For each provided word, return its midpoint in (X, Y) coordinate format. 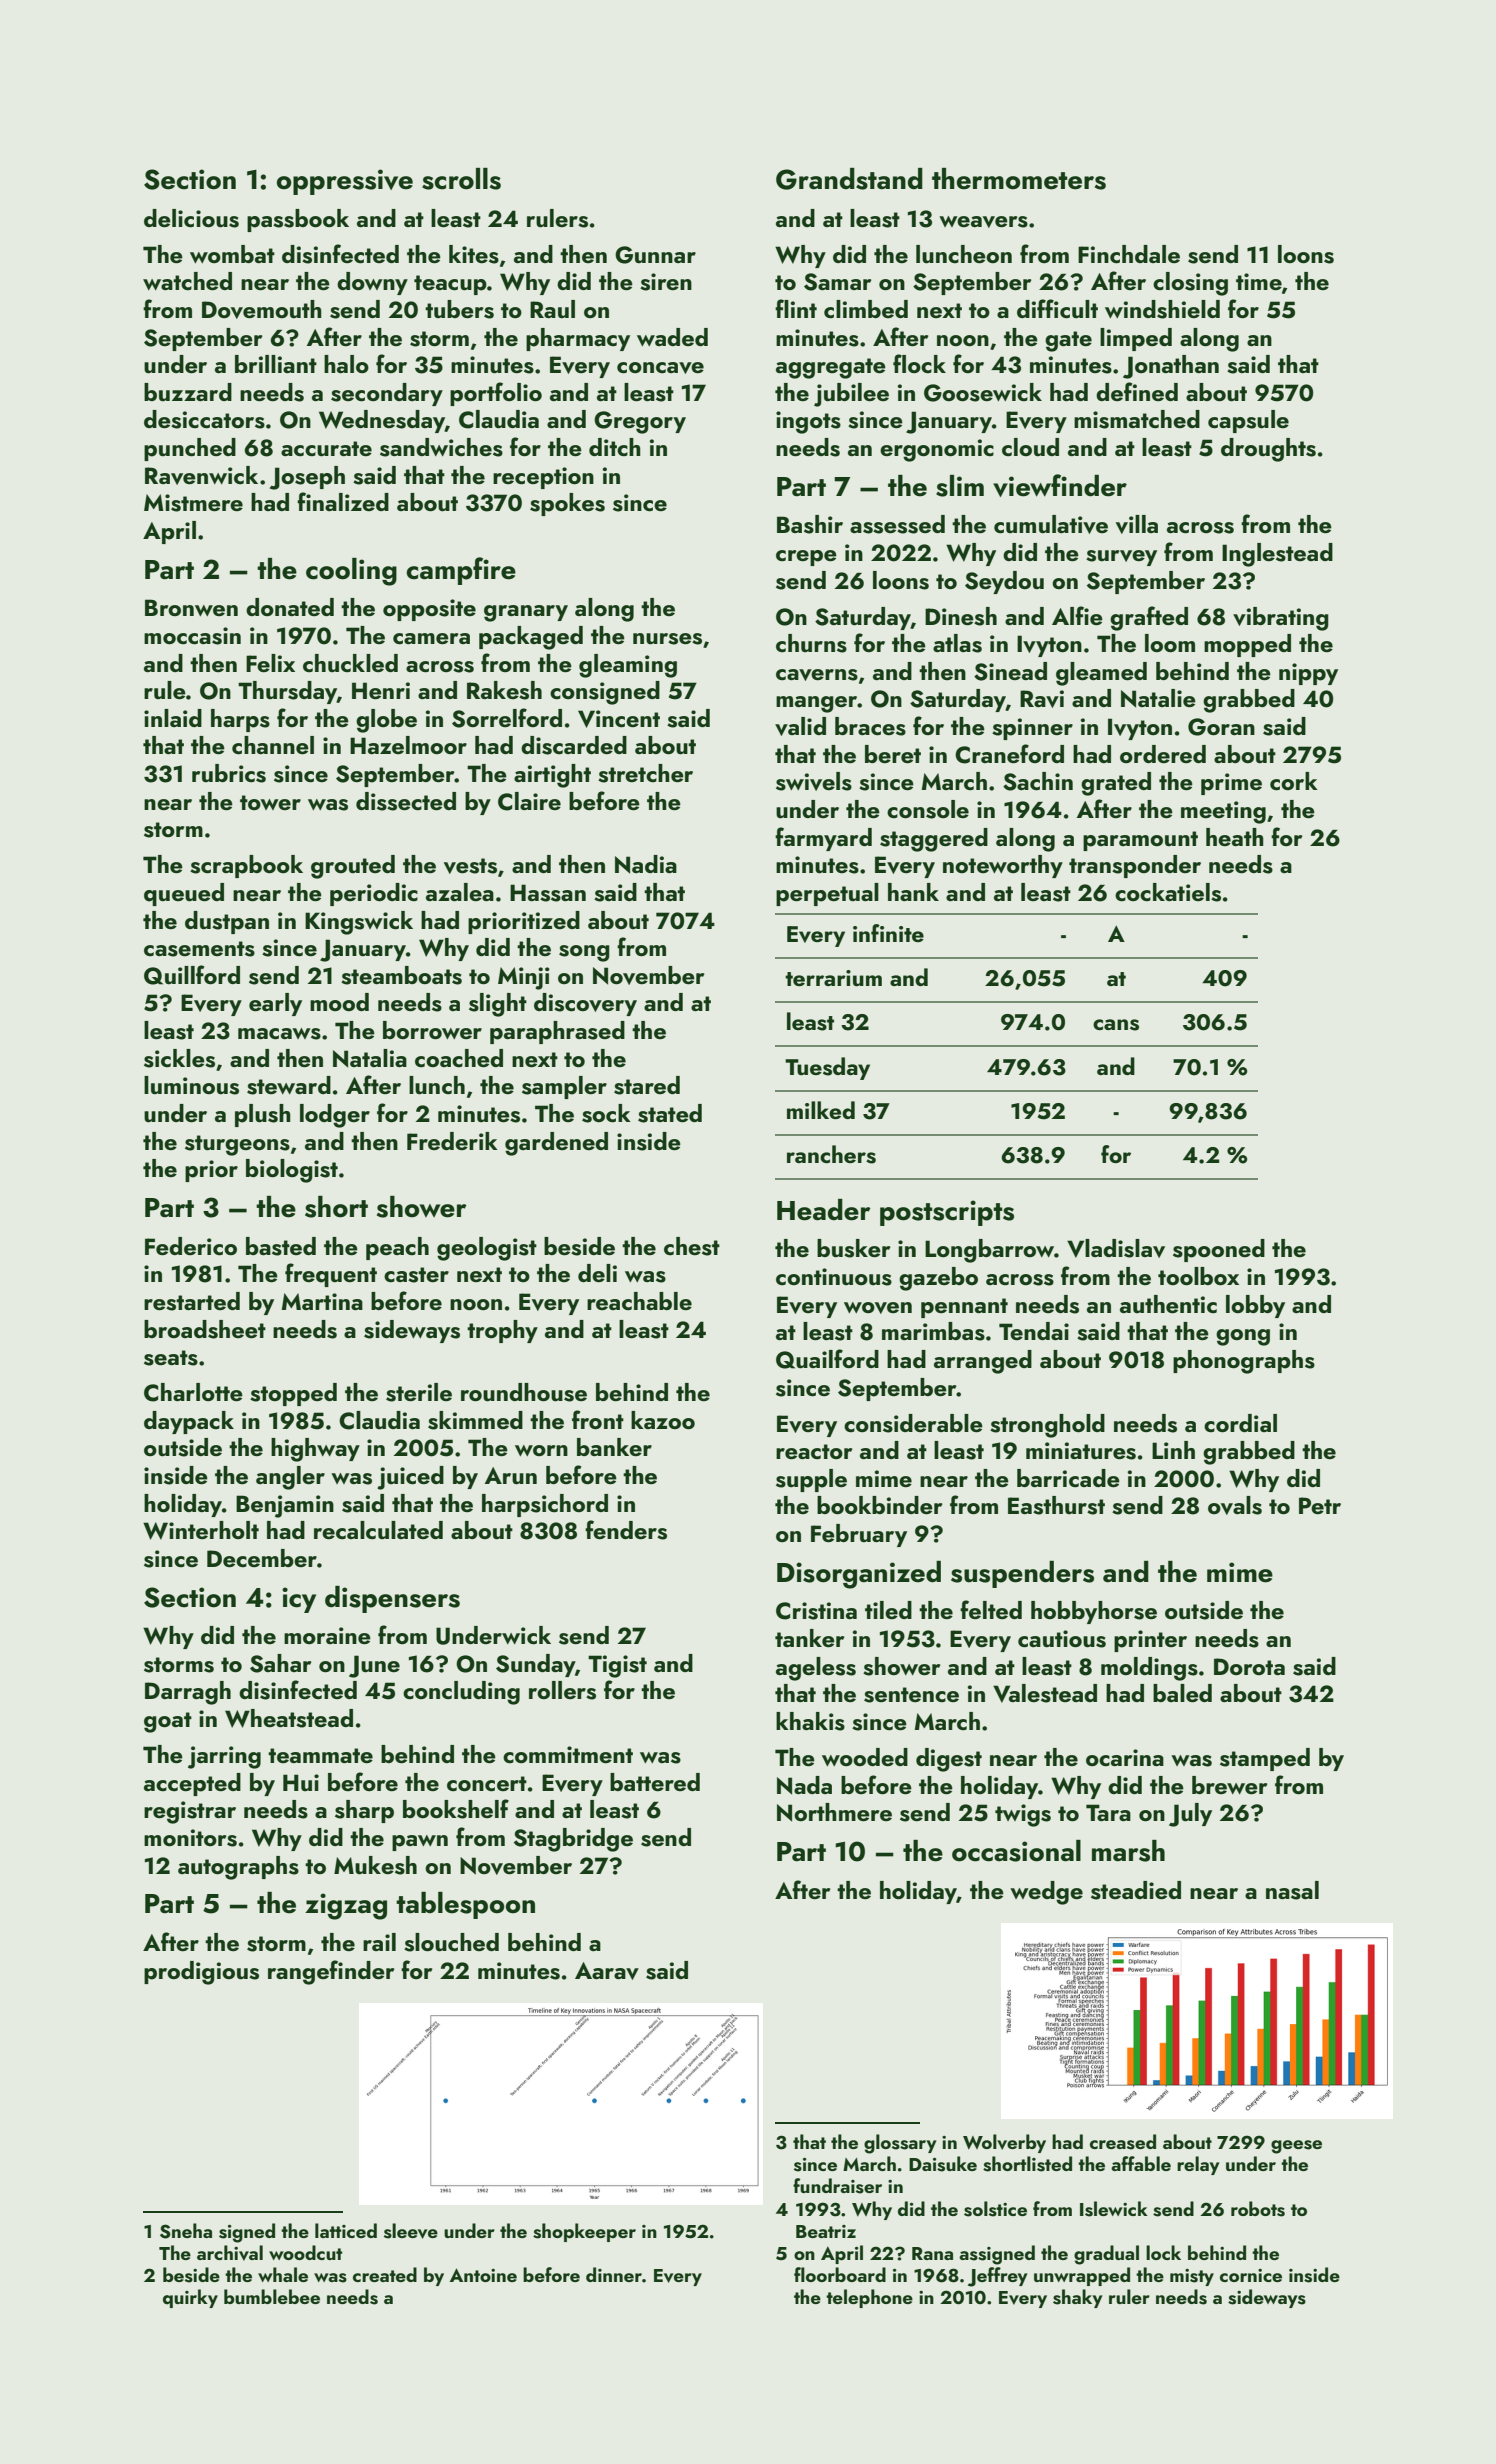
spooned (1219, 1250)
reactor (814, 1451)
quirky (190, 2298)
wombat (232, 254)
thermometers (1019, 179)
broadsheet (205, 1329)
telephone (869, 2298)
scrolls (461, 179)
